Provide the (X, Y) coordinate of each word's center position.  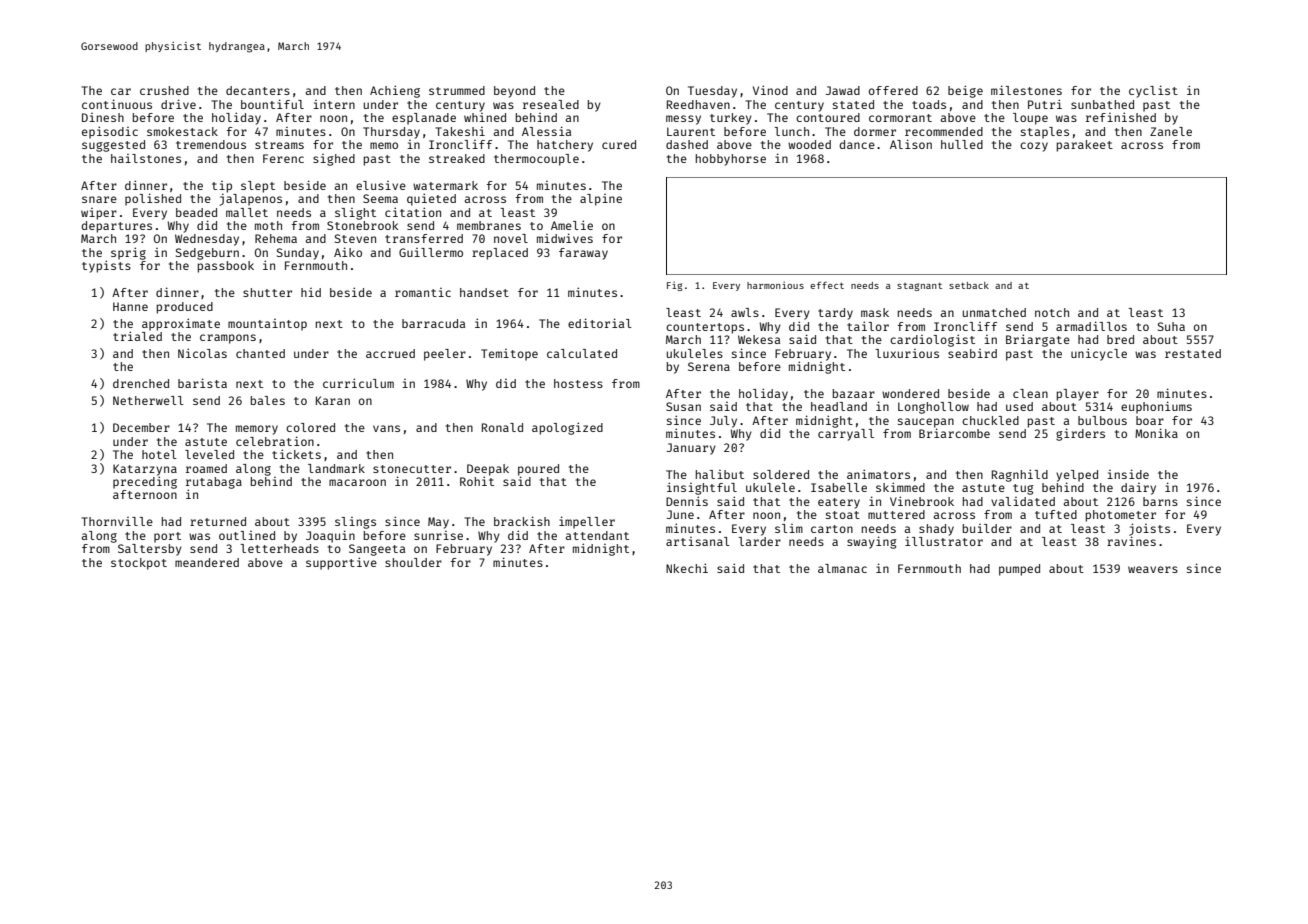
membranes (489, 225)
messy (683, 120)
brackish (522, 521)
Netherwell (148, 400)
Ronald (502, 427)
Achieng (395, 91)
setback (969, 285)
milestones (1026, 90)
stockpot (139, 564)
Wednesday (207, 240)
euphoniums (1156, 407)
